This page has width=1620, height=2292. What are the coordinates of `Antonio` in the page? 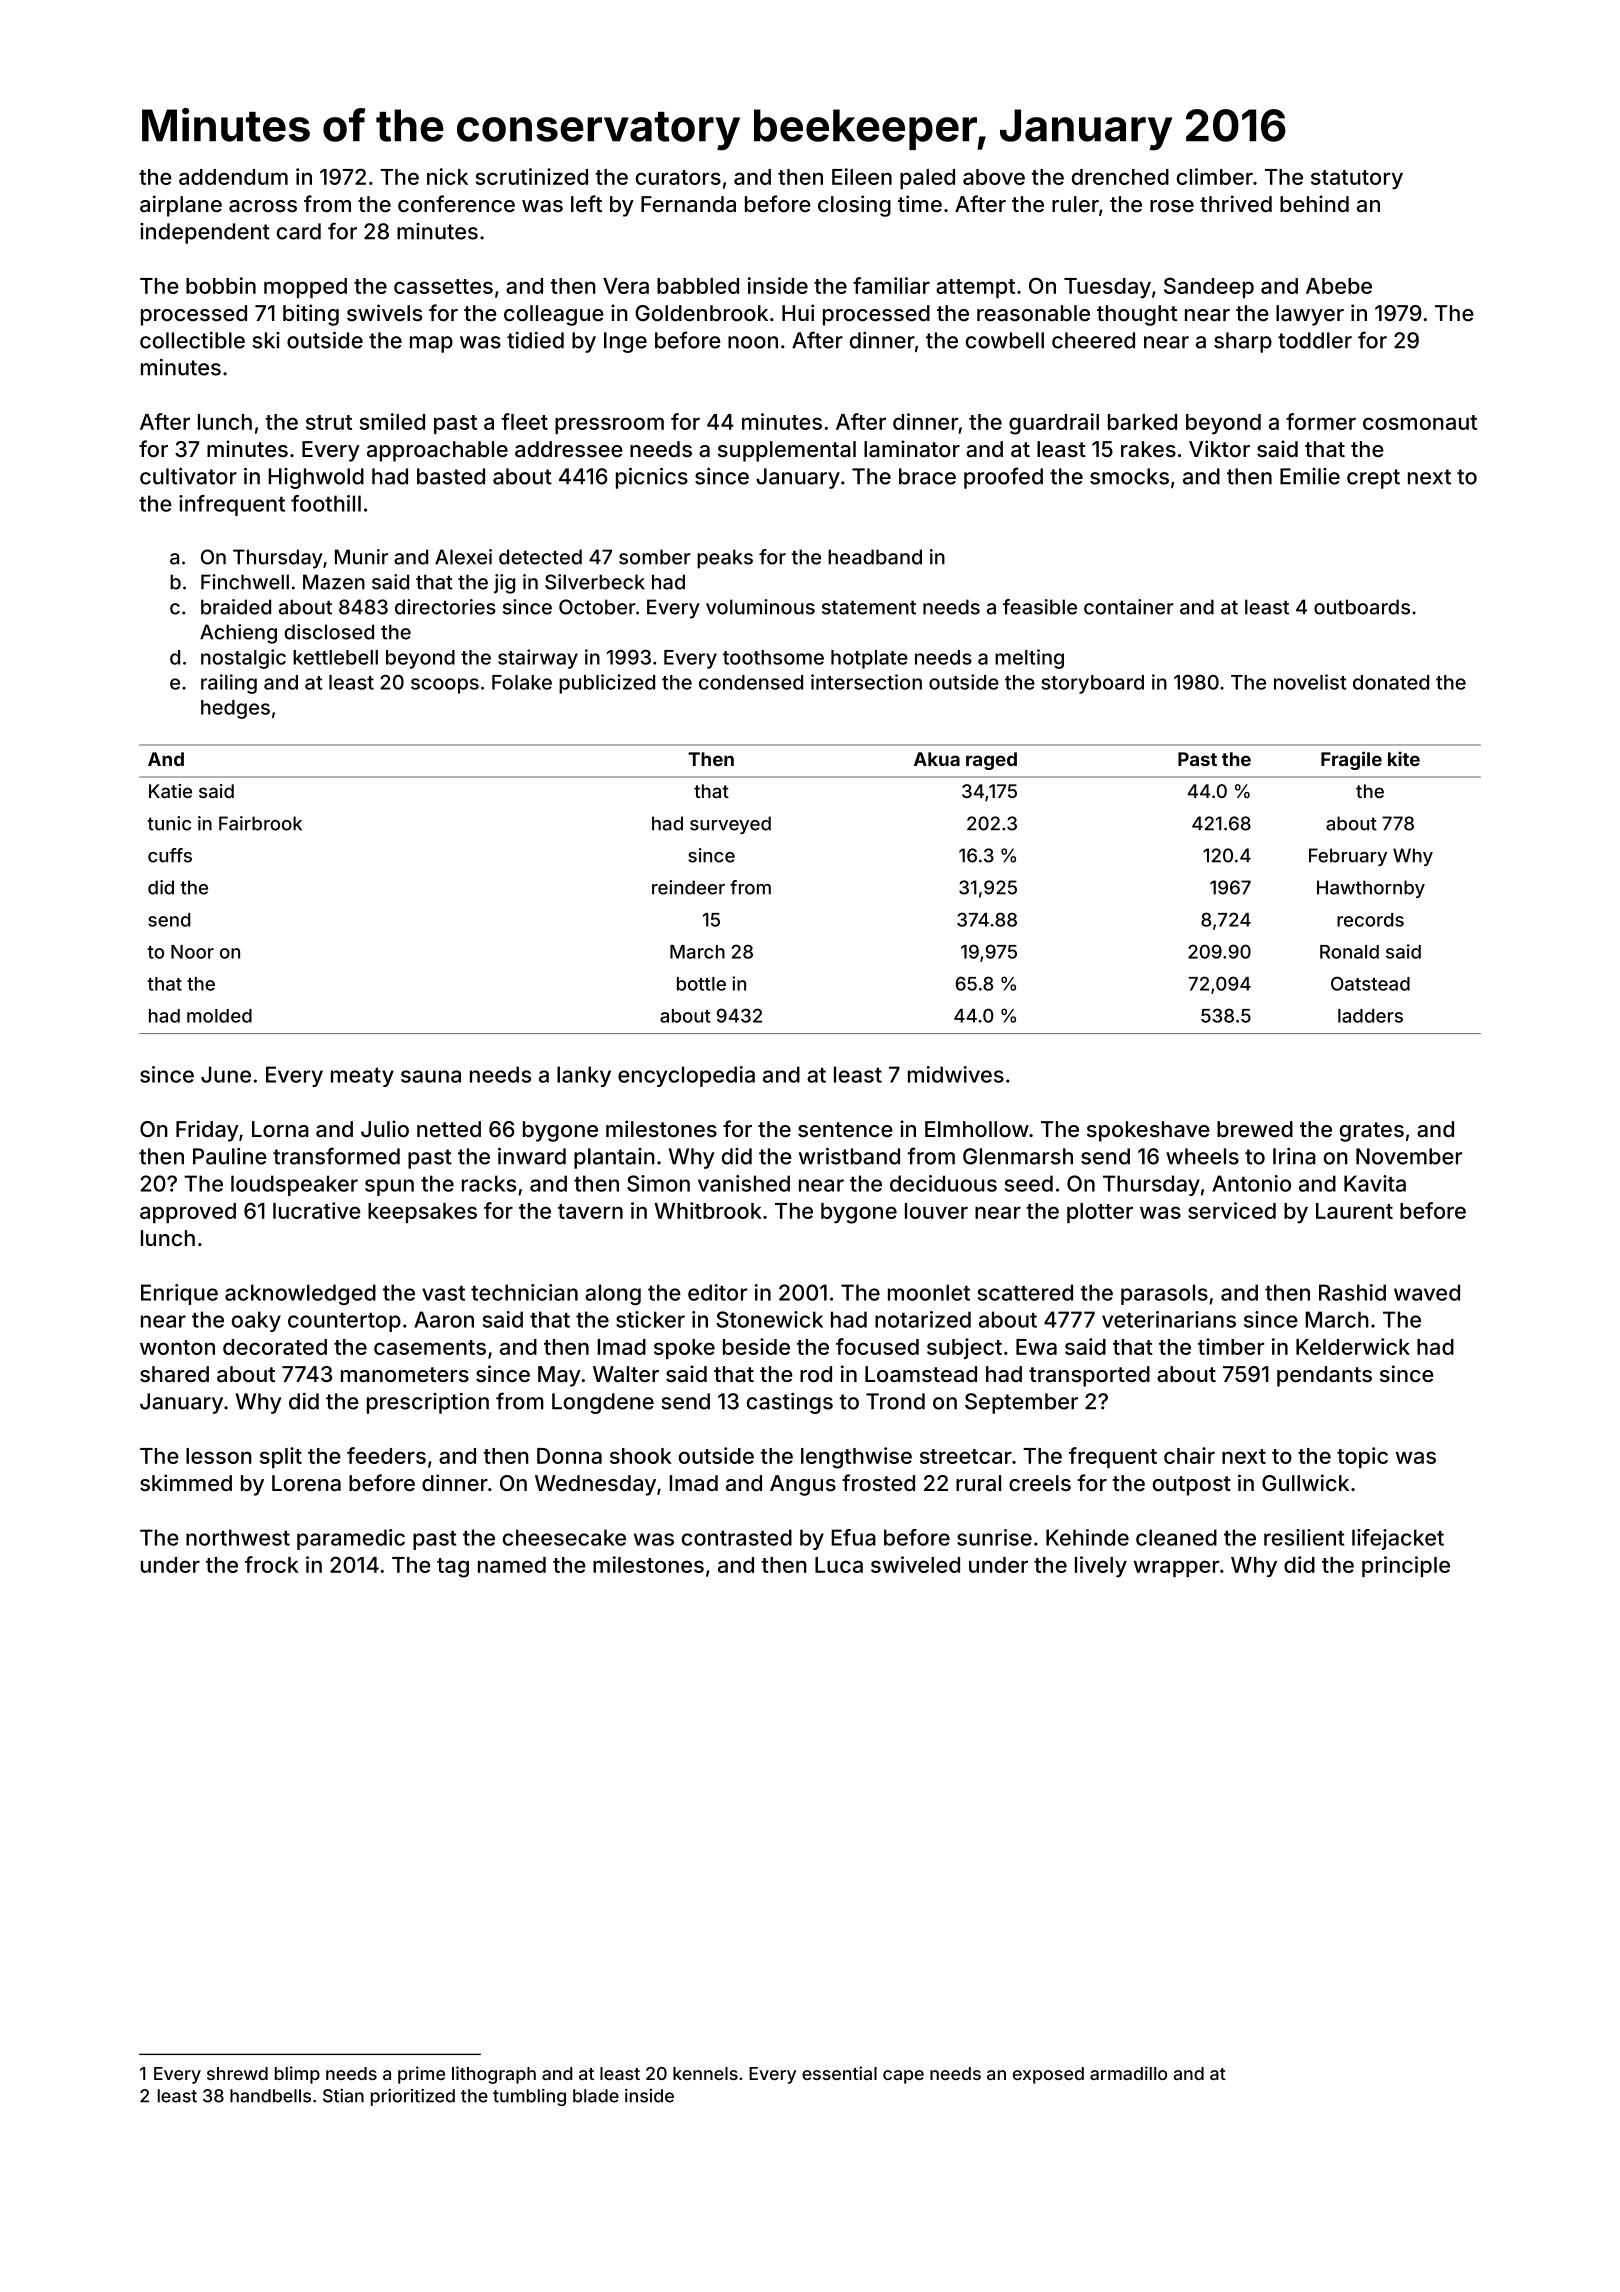 It's located at (1251, 1183).
